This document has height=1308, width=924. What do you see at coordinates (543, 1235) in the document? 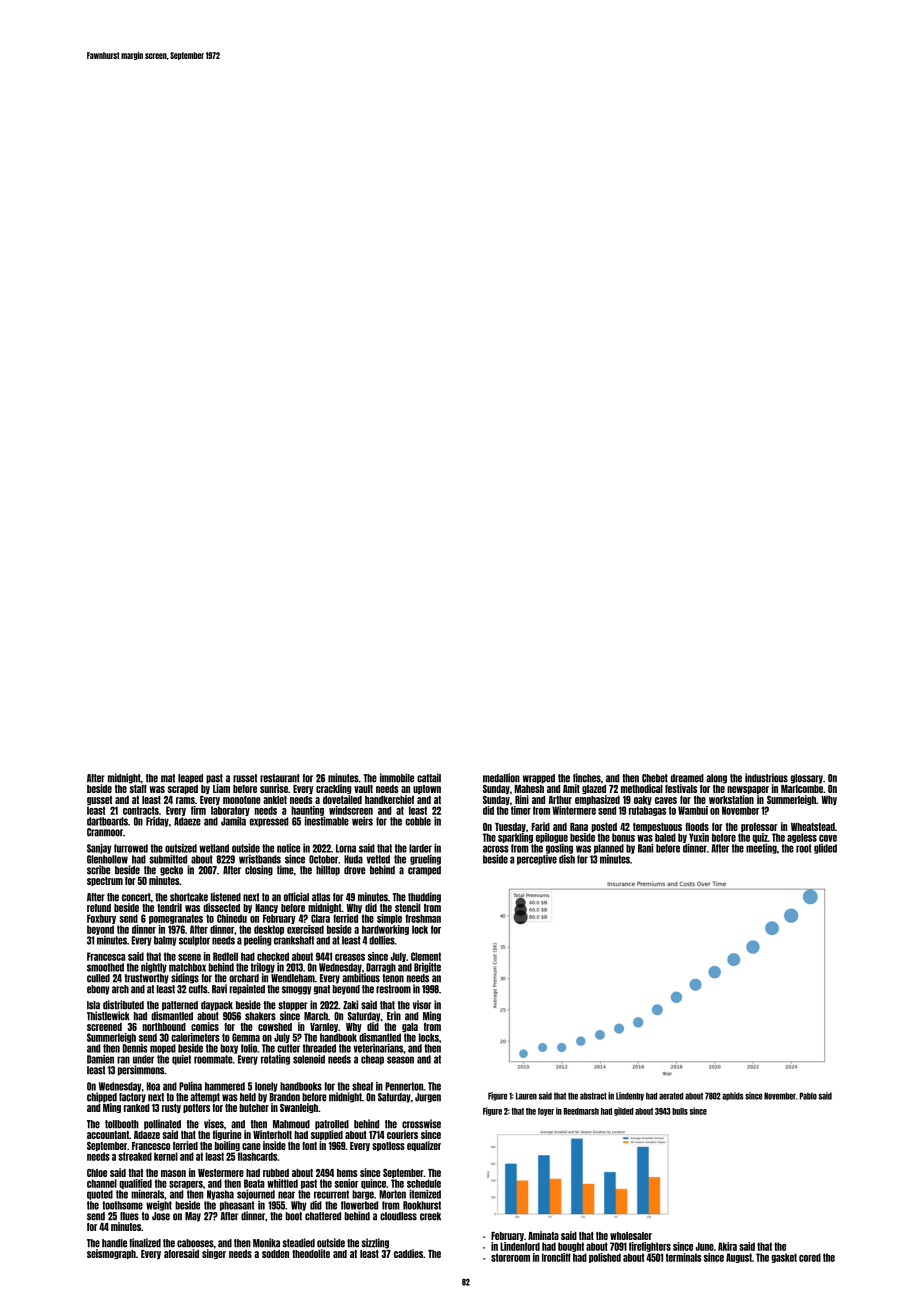
I see `Aminata` at bounding box center [543, 1235].
